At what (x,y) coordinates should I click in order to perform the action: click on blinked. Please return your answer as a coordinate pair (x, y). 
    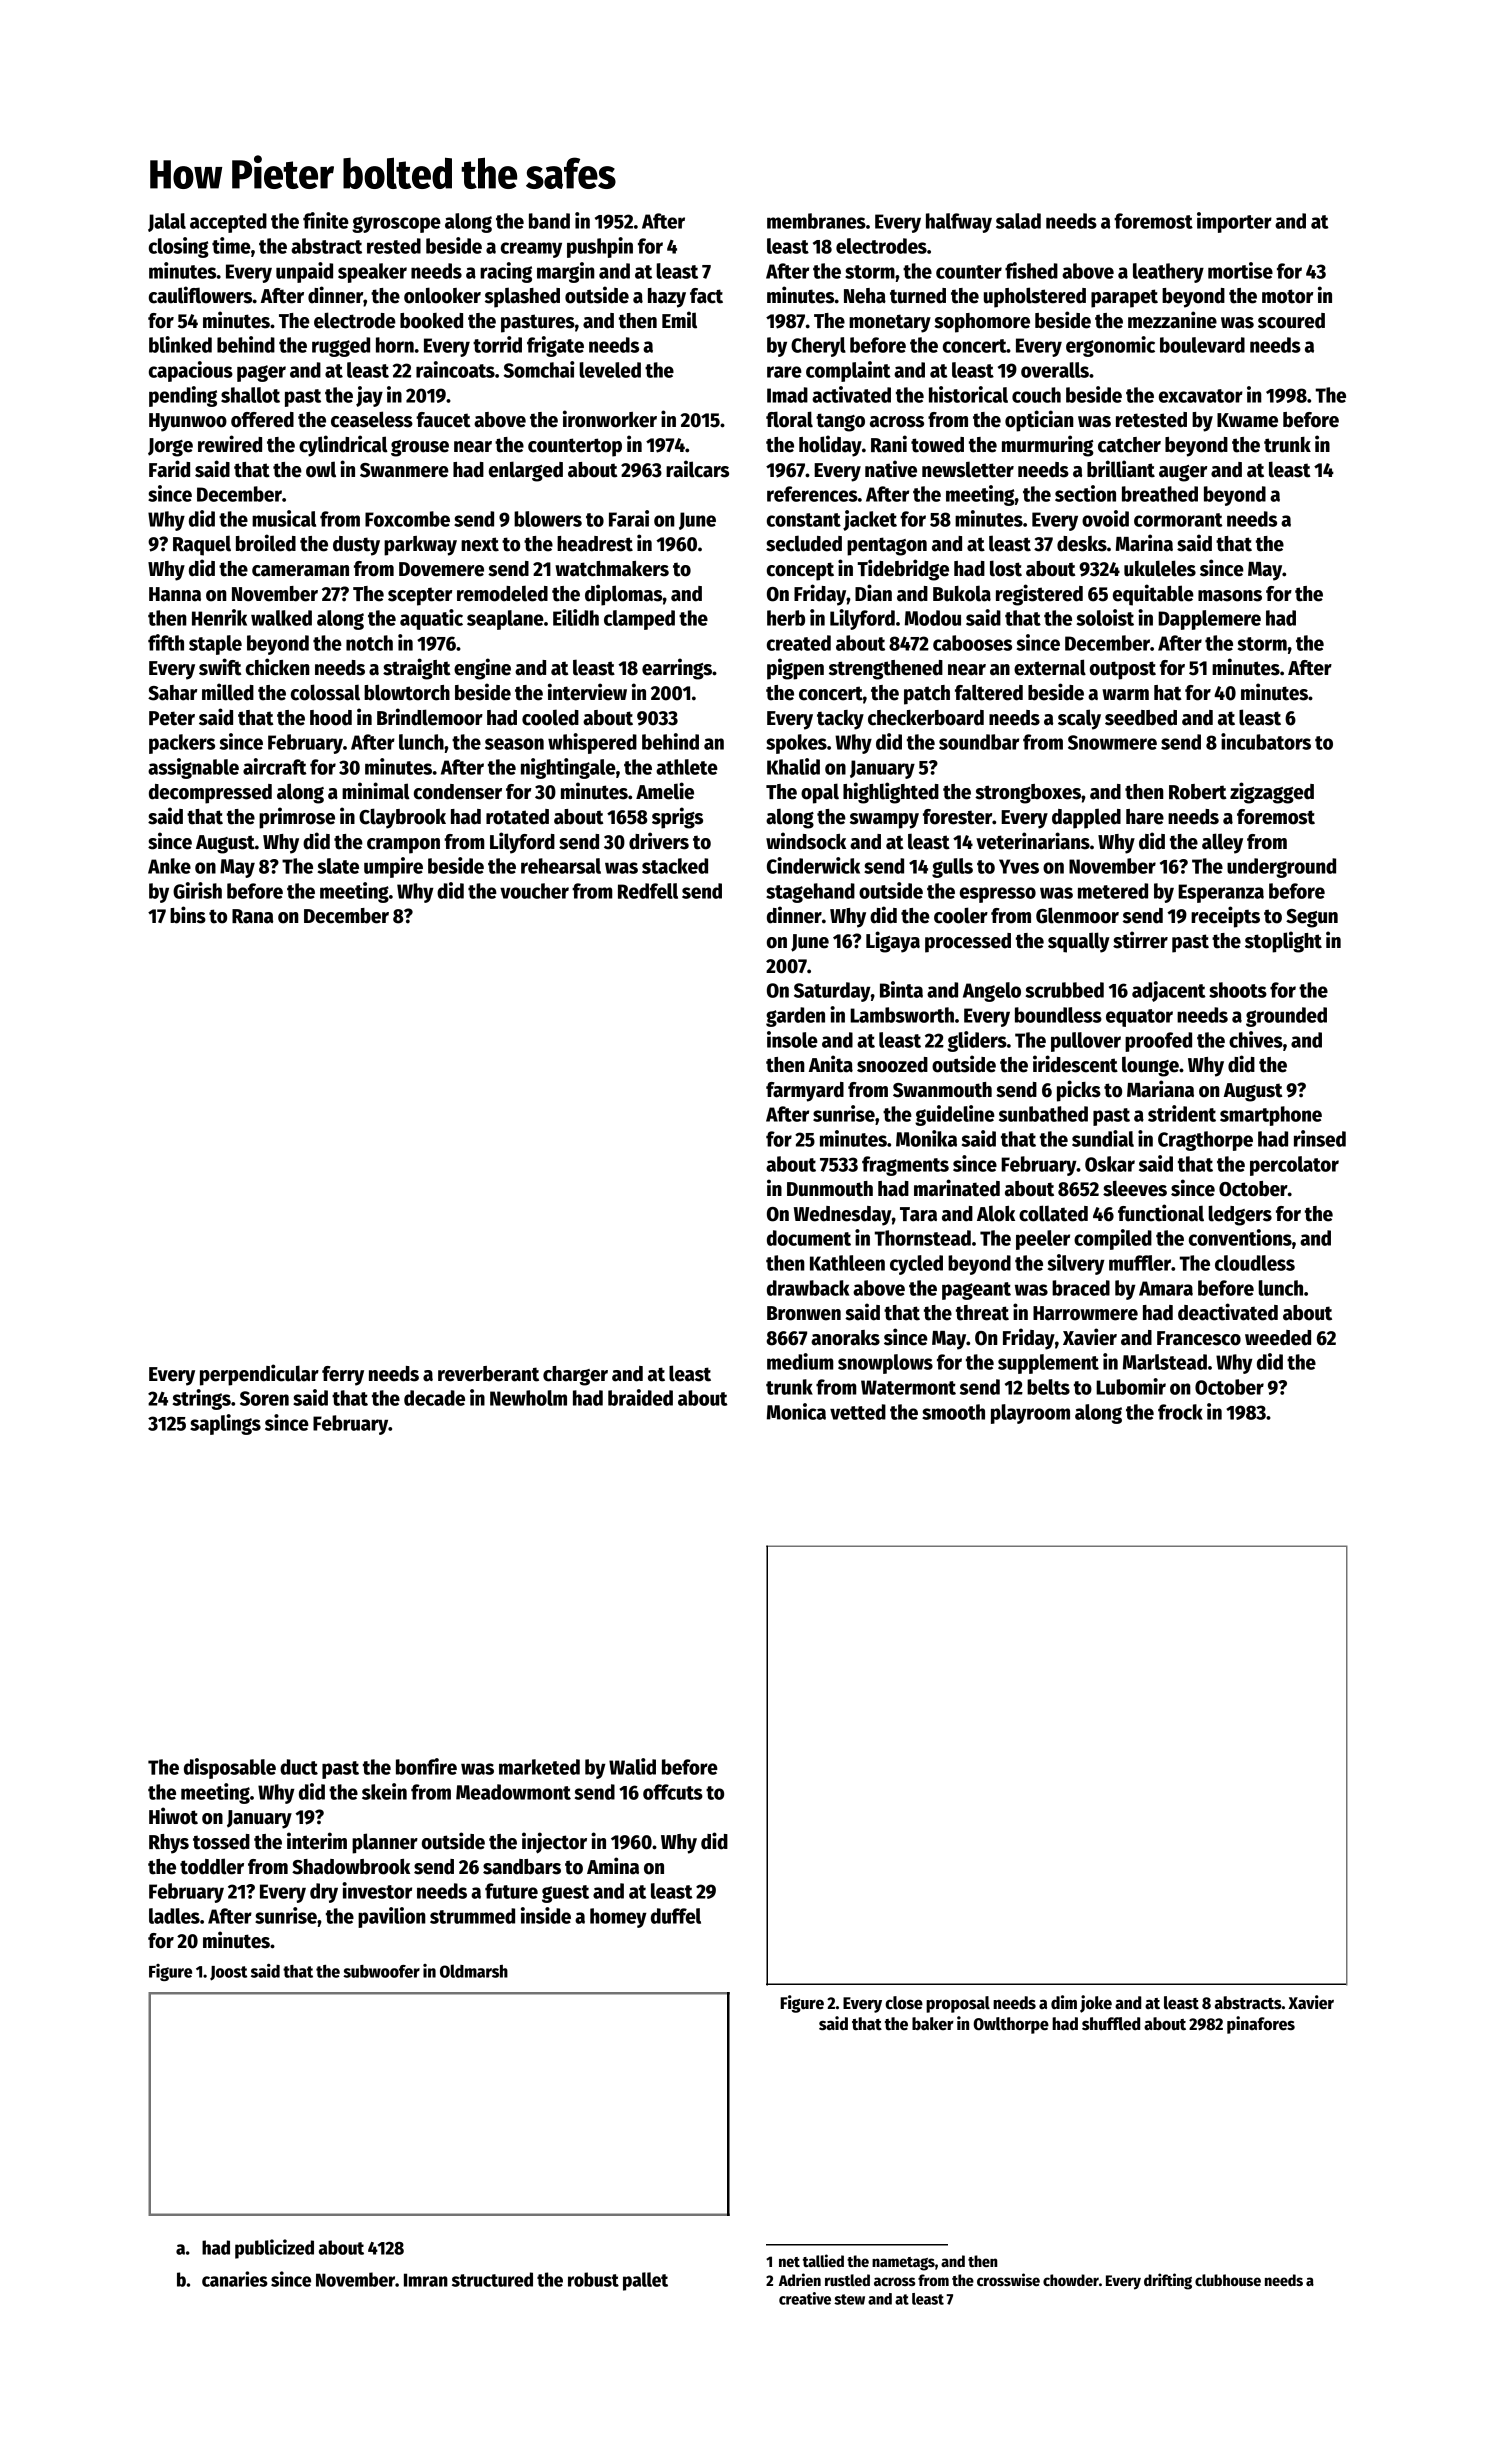
    Looking at the image, I should click on (180, 344).
